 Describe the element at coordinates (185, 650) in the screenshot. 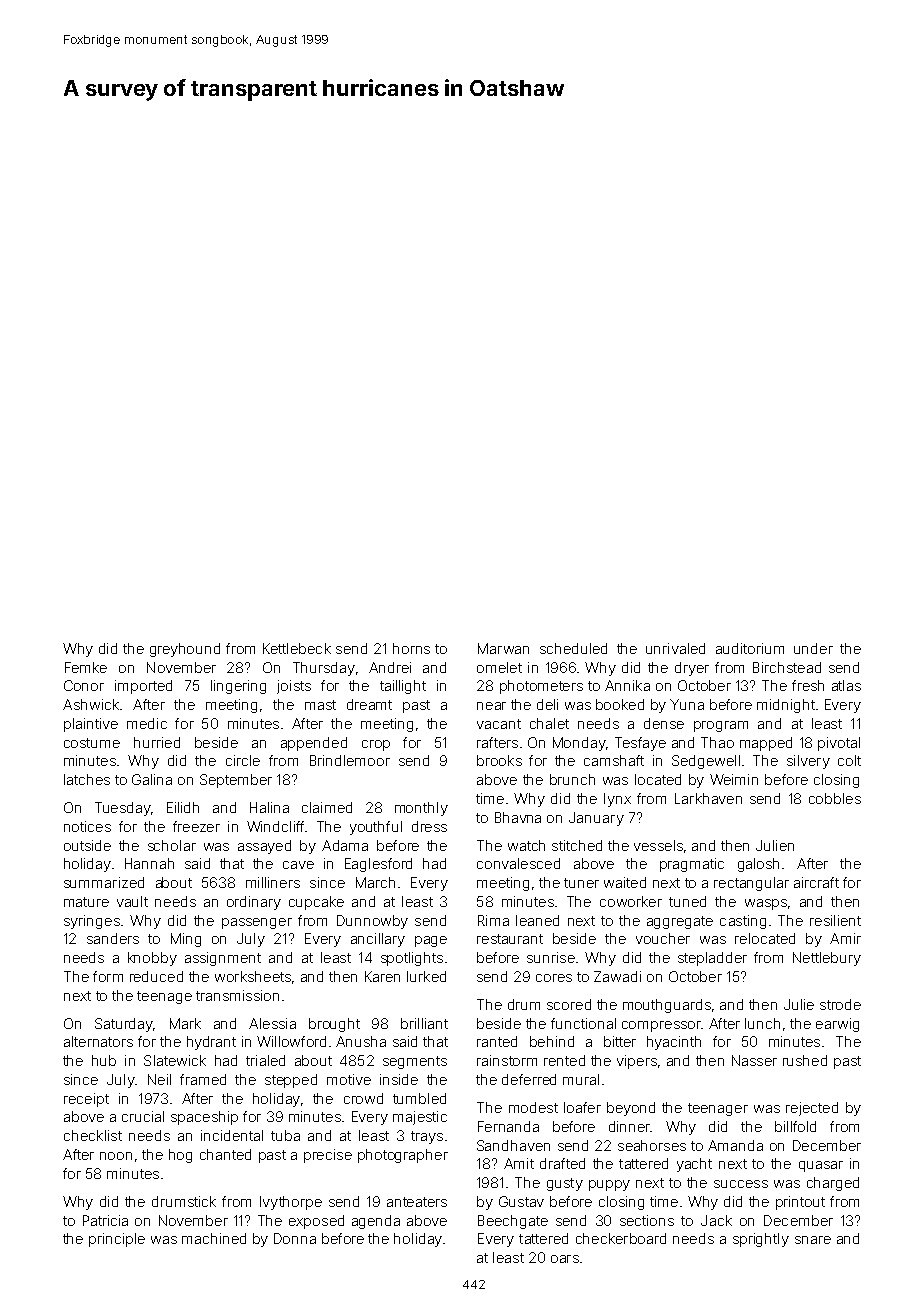

I see `greyhound` at that location.
